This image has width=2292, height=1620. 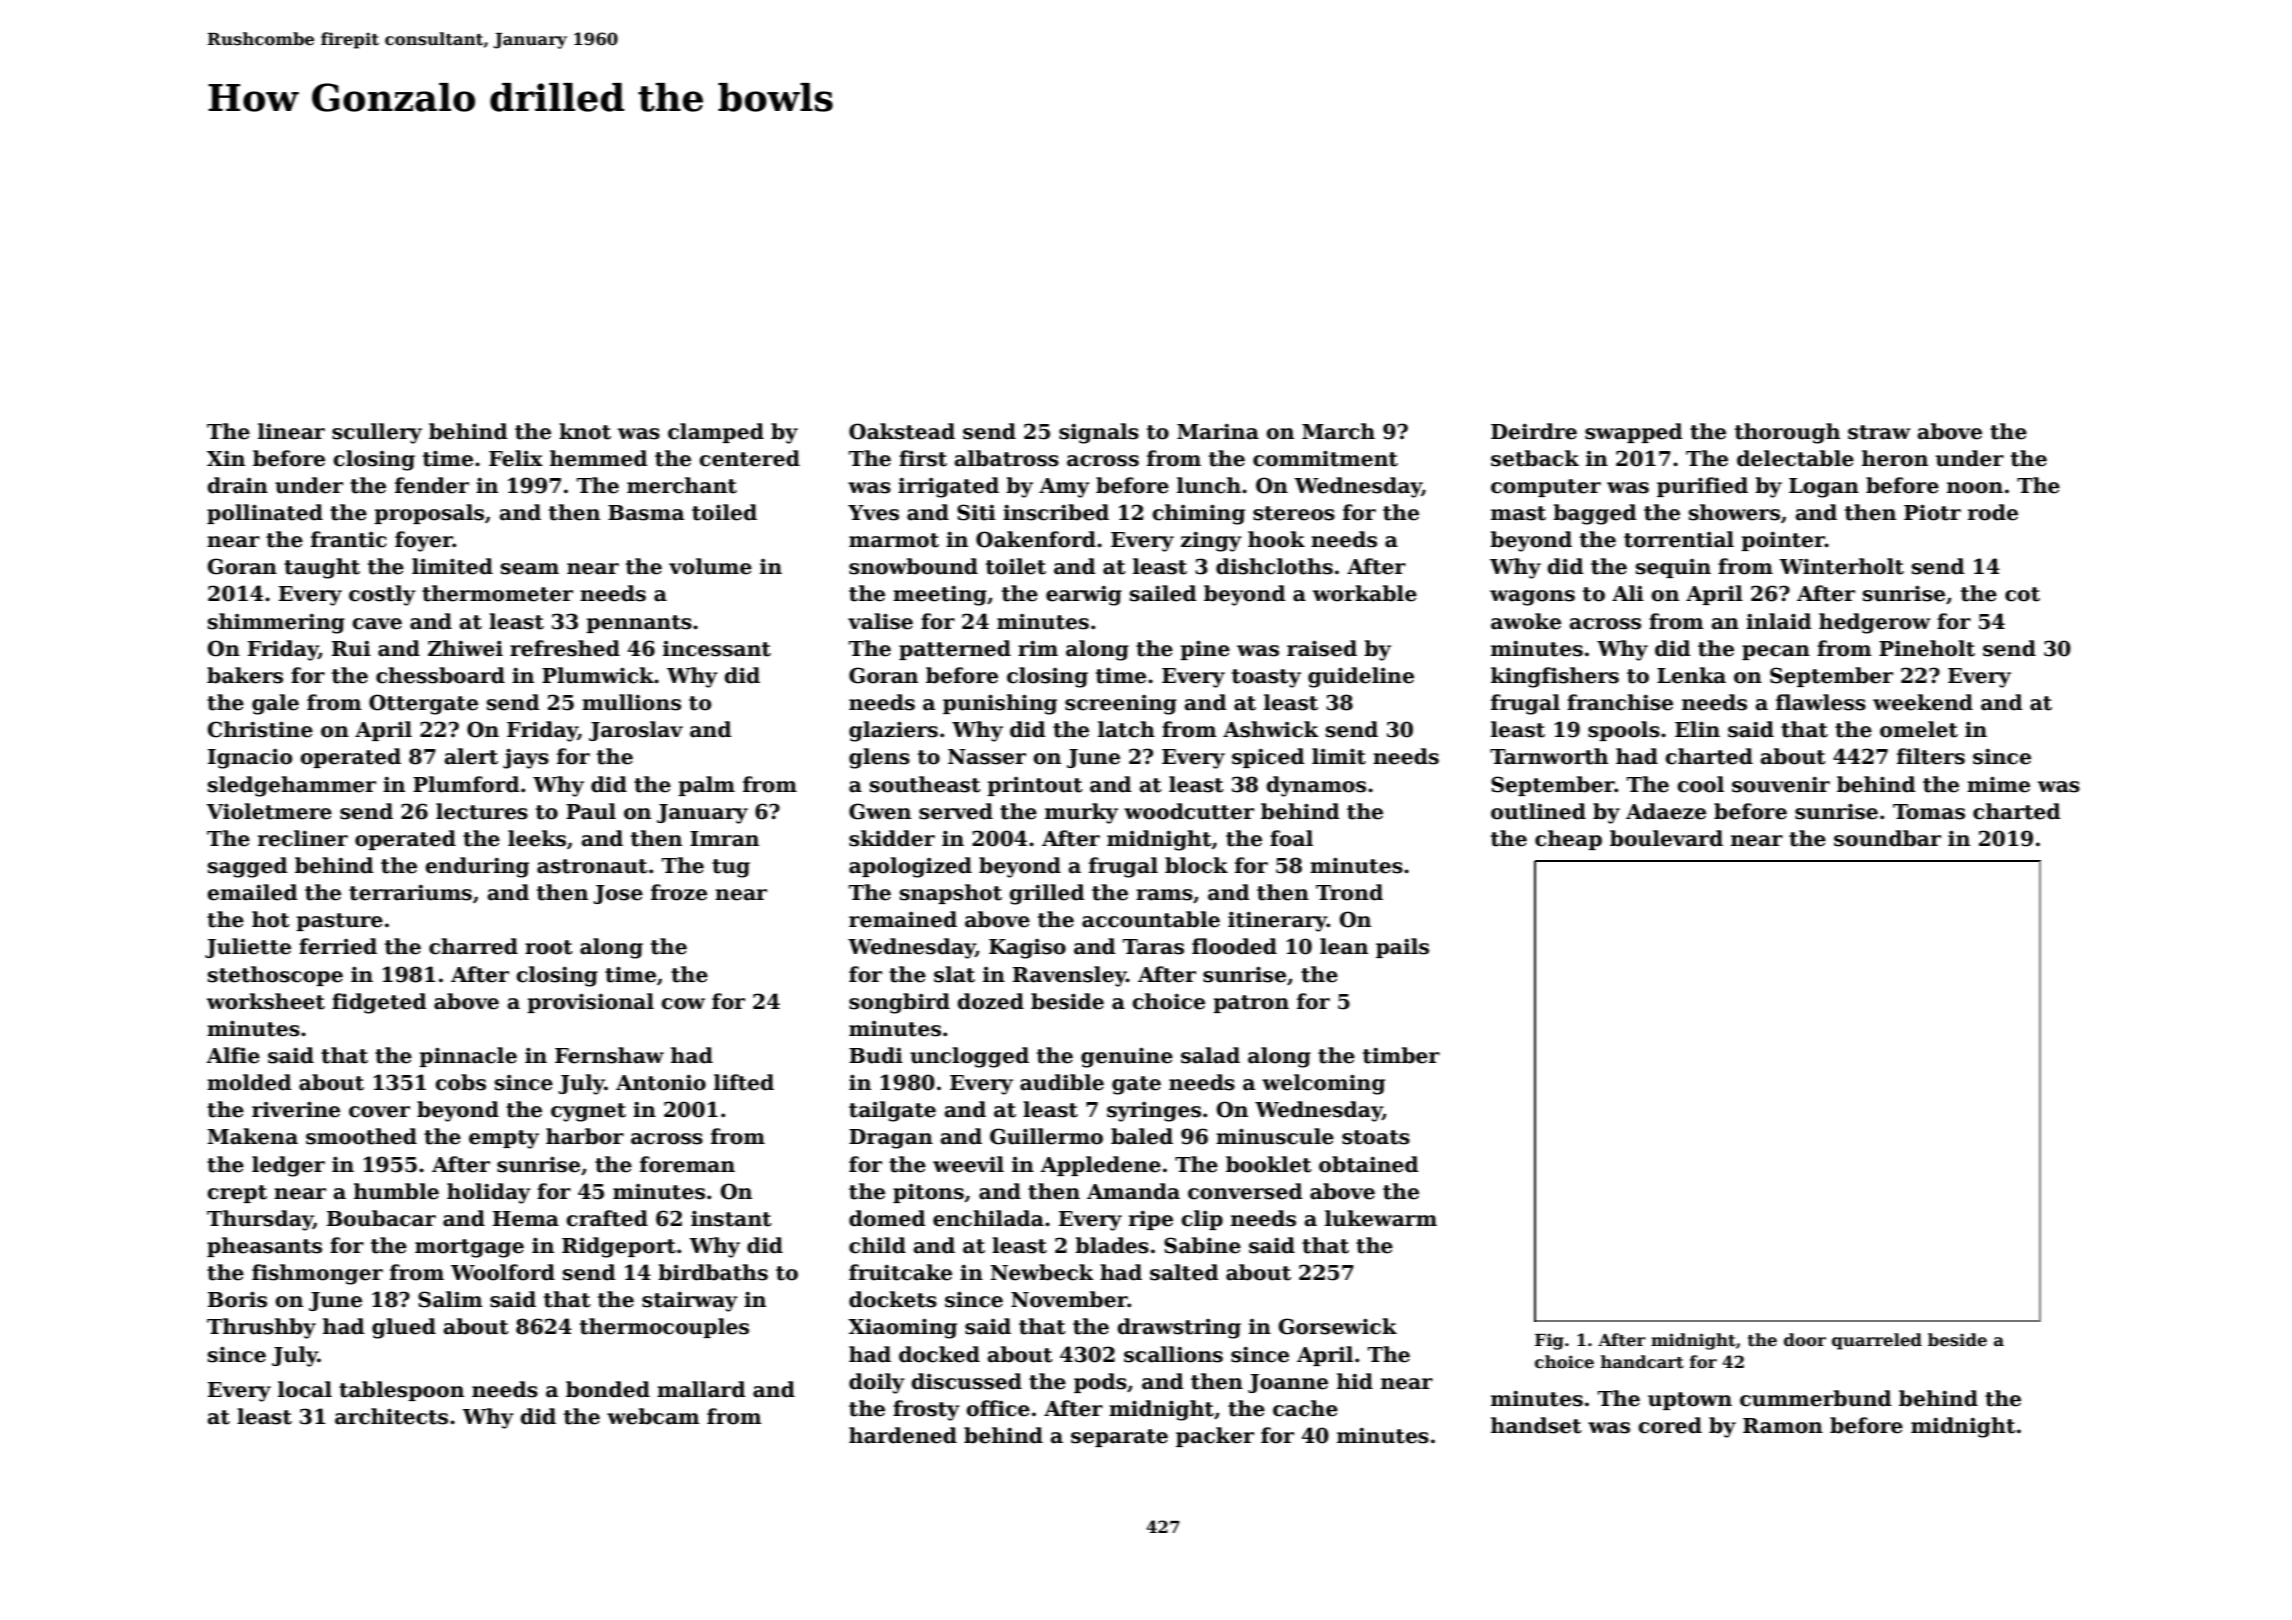 I want to click on lukewarm, so click(x=1381, y=1218).
